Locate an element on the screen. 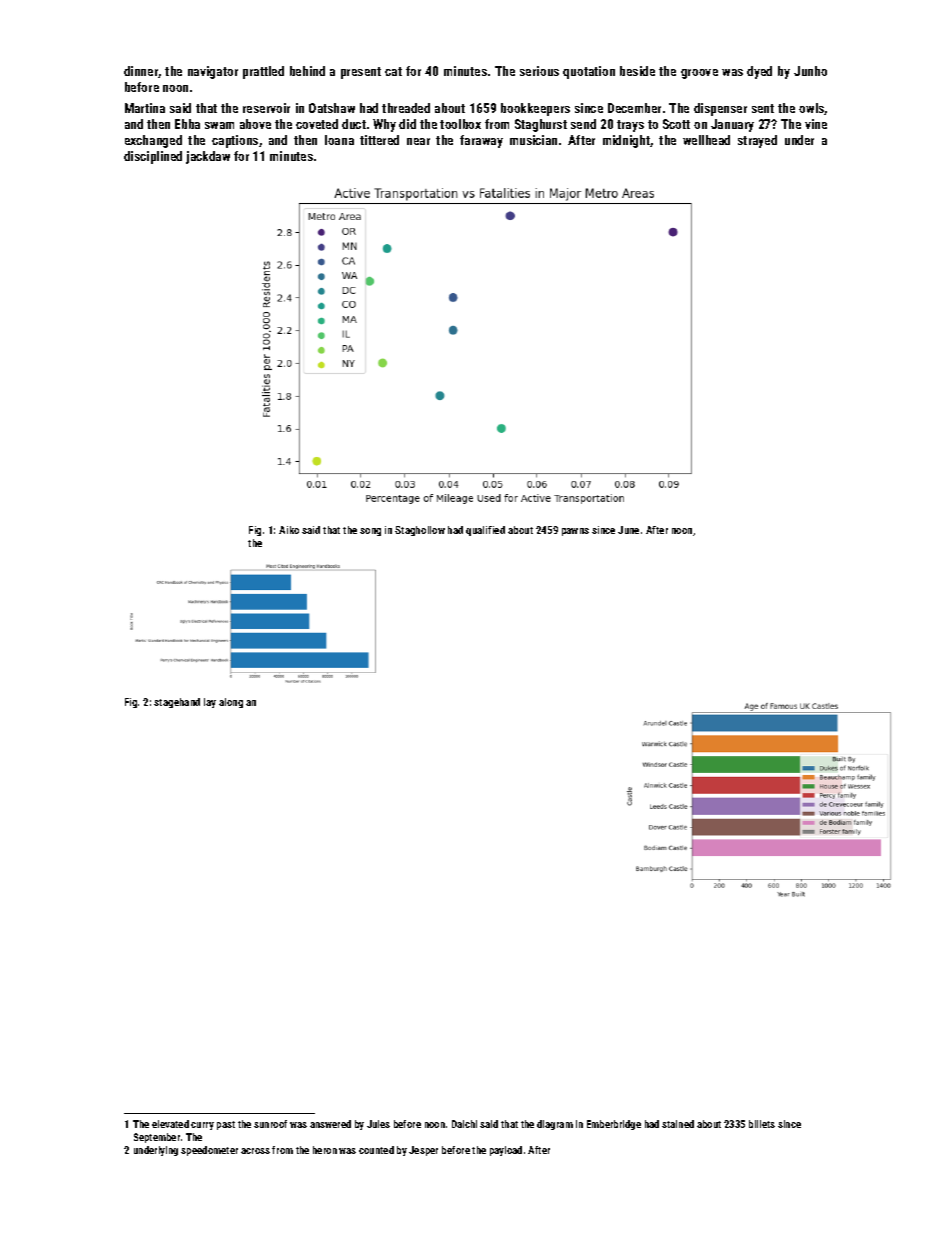 This screenshot has height=1233, width=952. Jules is located at coordinates (378, 1124).
